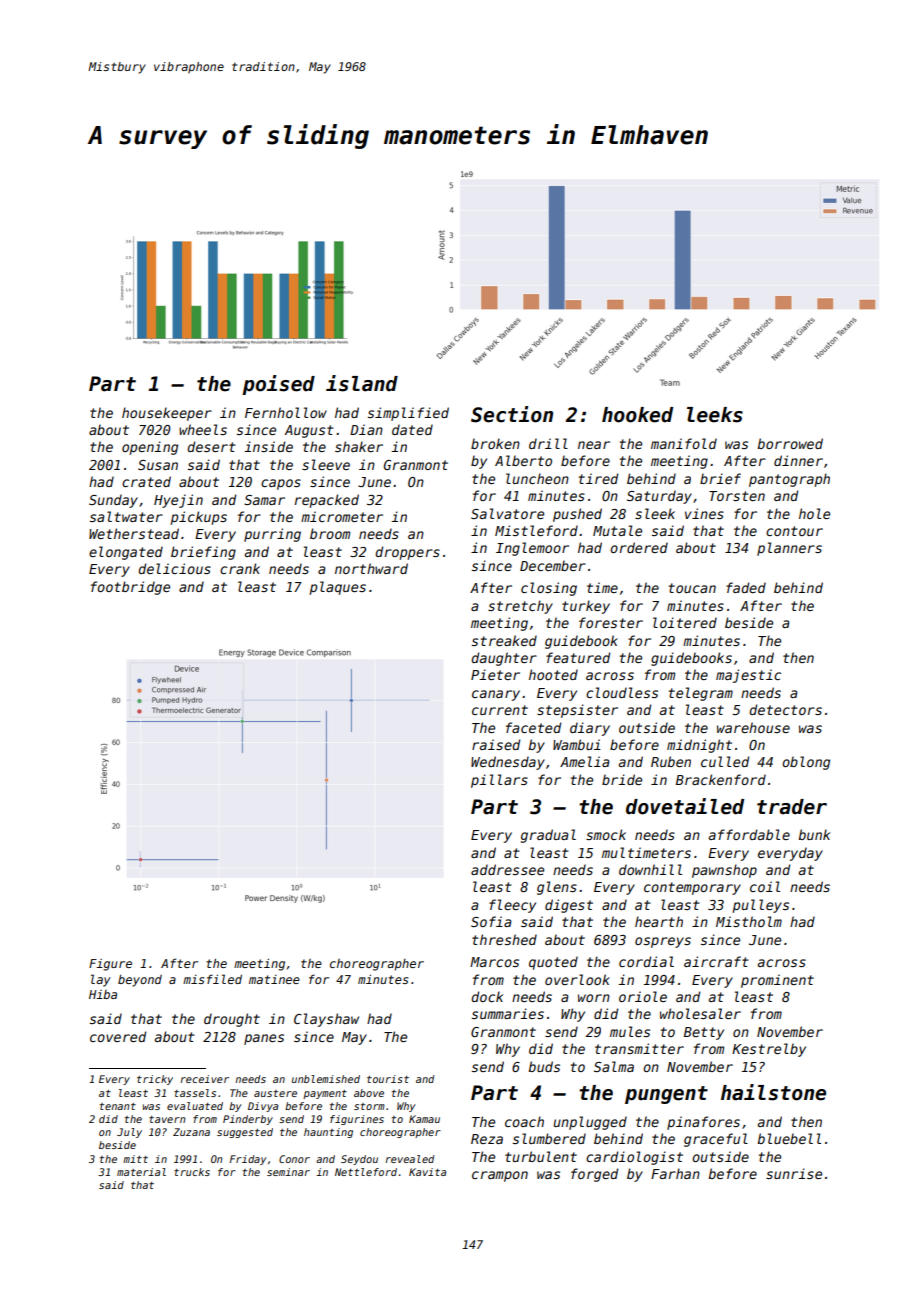 Image resolution: width=924 pixels, height=1308 pixels. I want to click on pillars, so click(499, 781).
